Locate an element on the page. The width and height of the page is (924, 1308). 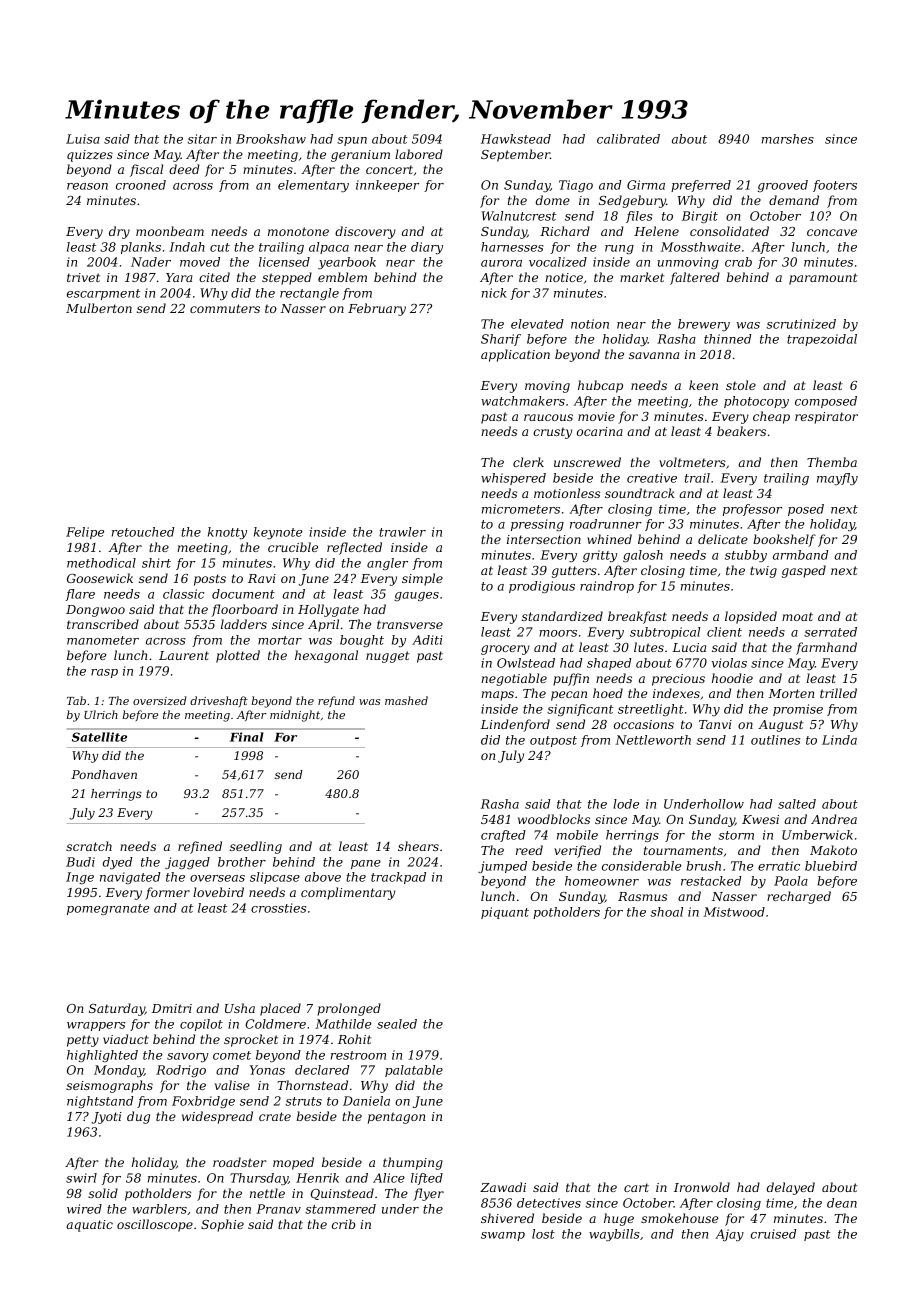
preferred is located at coordinates (701, 186).
